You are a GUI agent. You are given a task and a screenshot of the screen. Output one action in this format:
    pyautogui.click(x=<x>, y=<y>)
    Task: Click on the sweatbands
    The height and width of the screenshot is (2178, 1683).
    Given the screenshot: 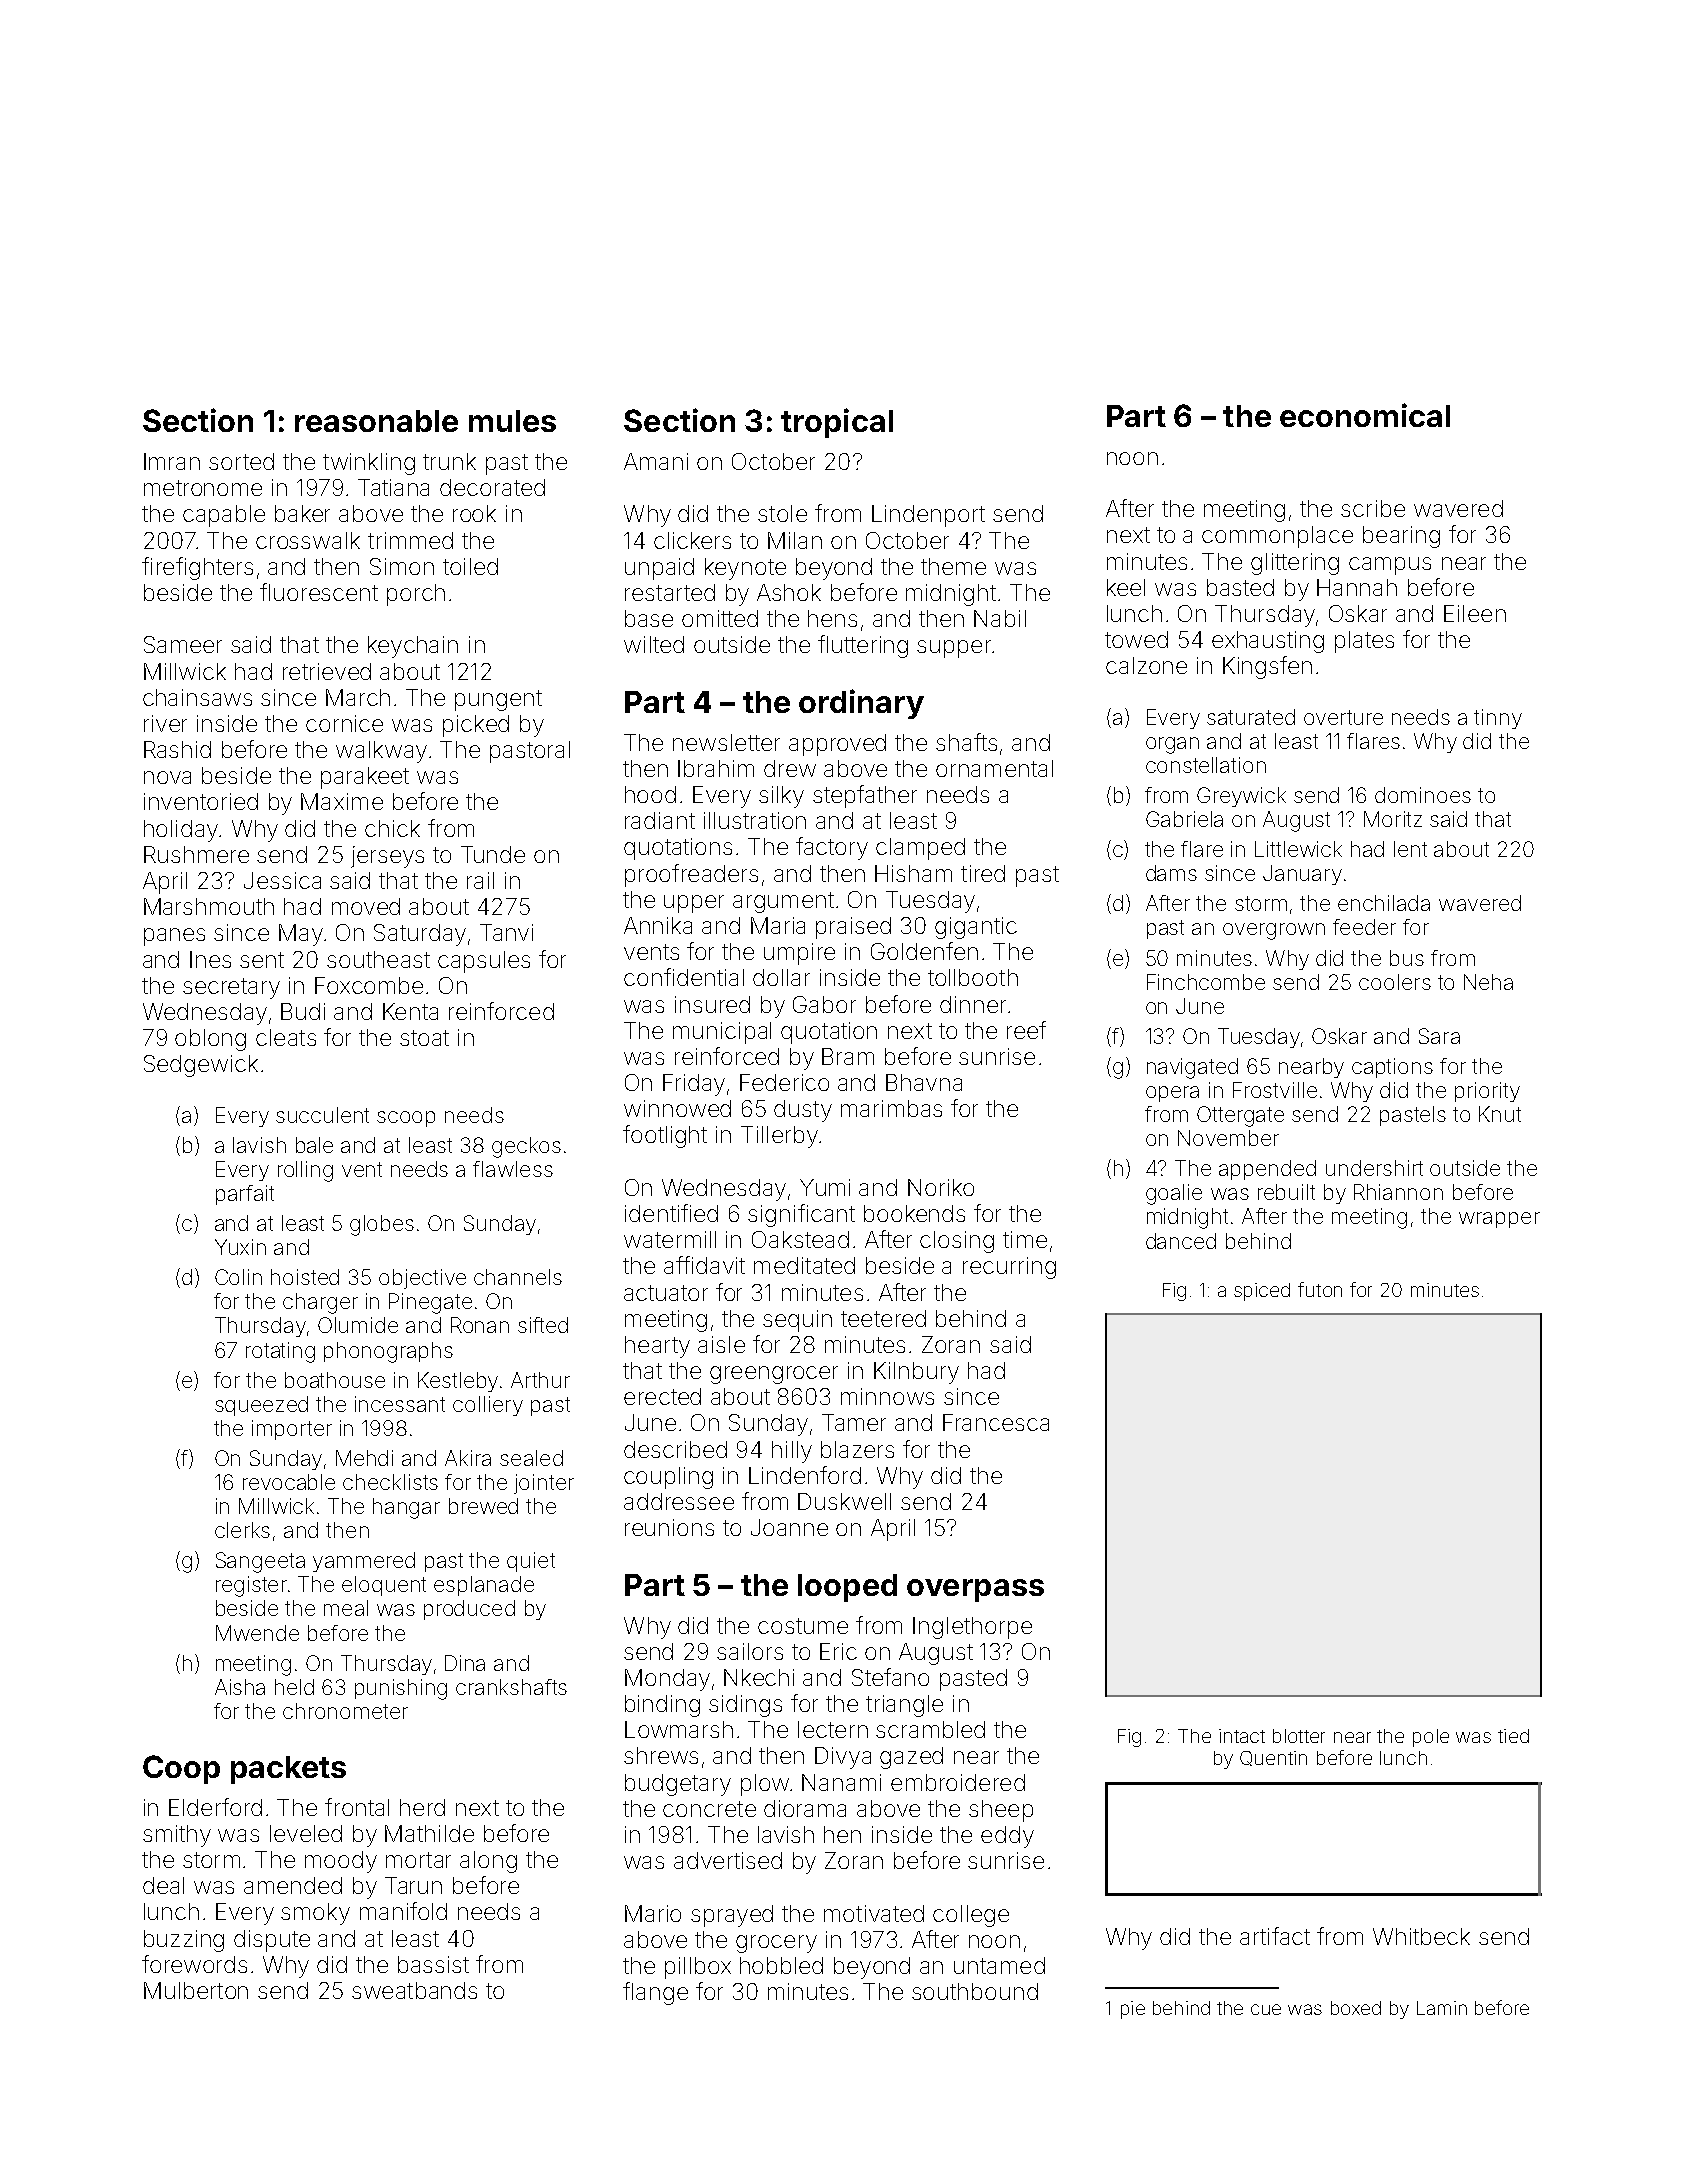 What is the action you would take?
    pyautogui.click(x=414, y=1990)
